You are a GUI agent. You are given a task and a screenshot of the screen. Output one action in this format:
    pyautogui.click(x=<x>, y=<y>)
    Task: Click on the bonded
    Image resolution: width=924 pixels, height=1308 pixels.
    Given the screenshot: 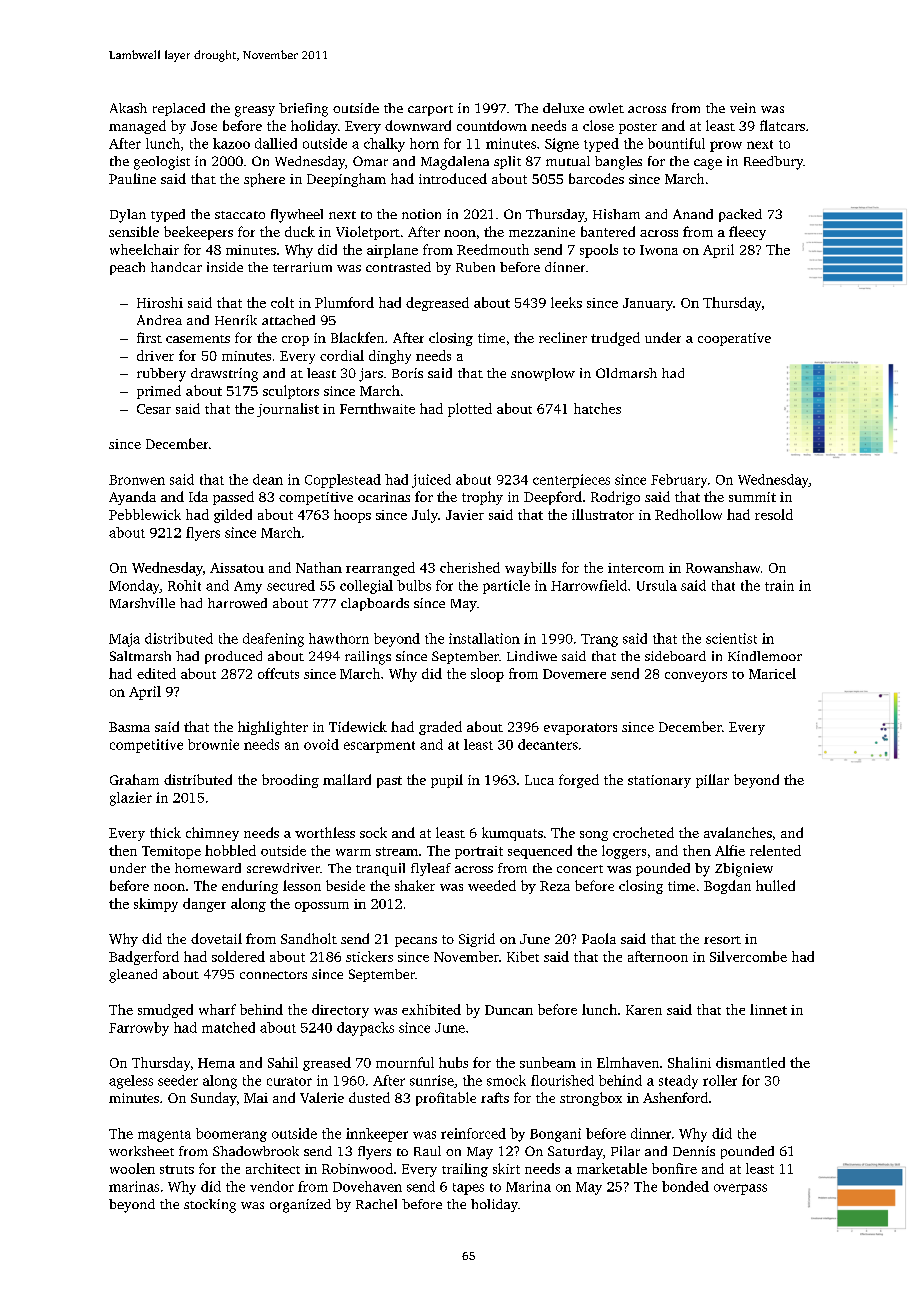 What is the action you would take?
    pyautogui.click(x=685, y=1186)
